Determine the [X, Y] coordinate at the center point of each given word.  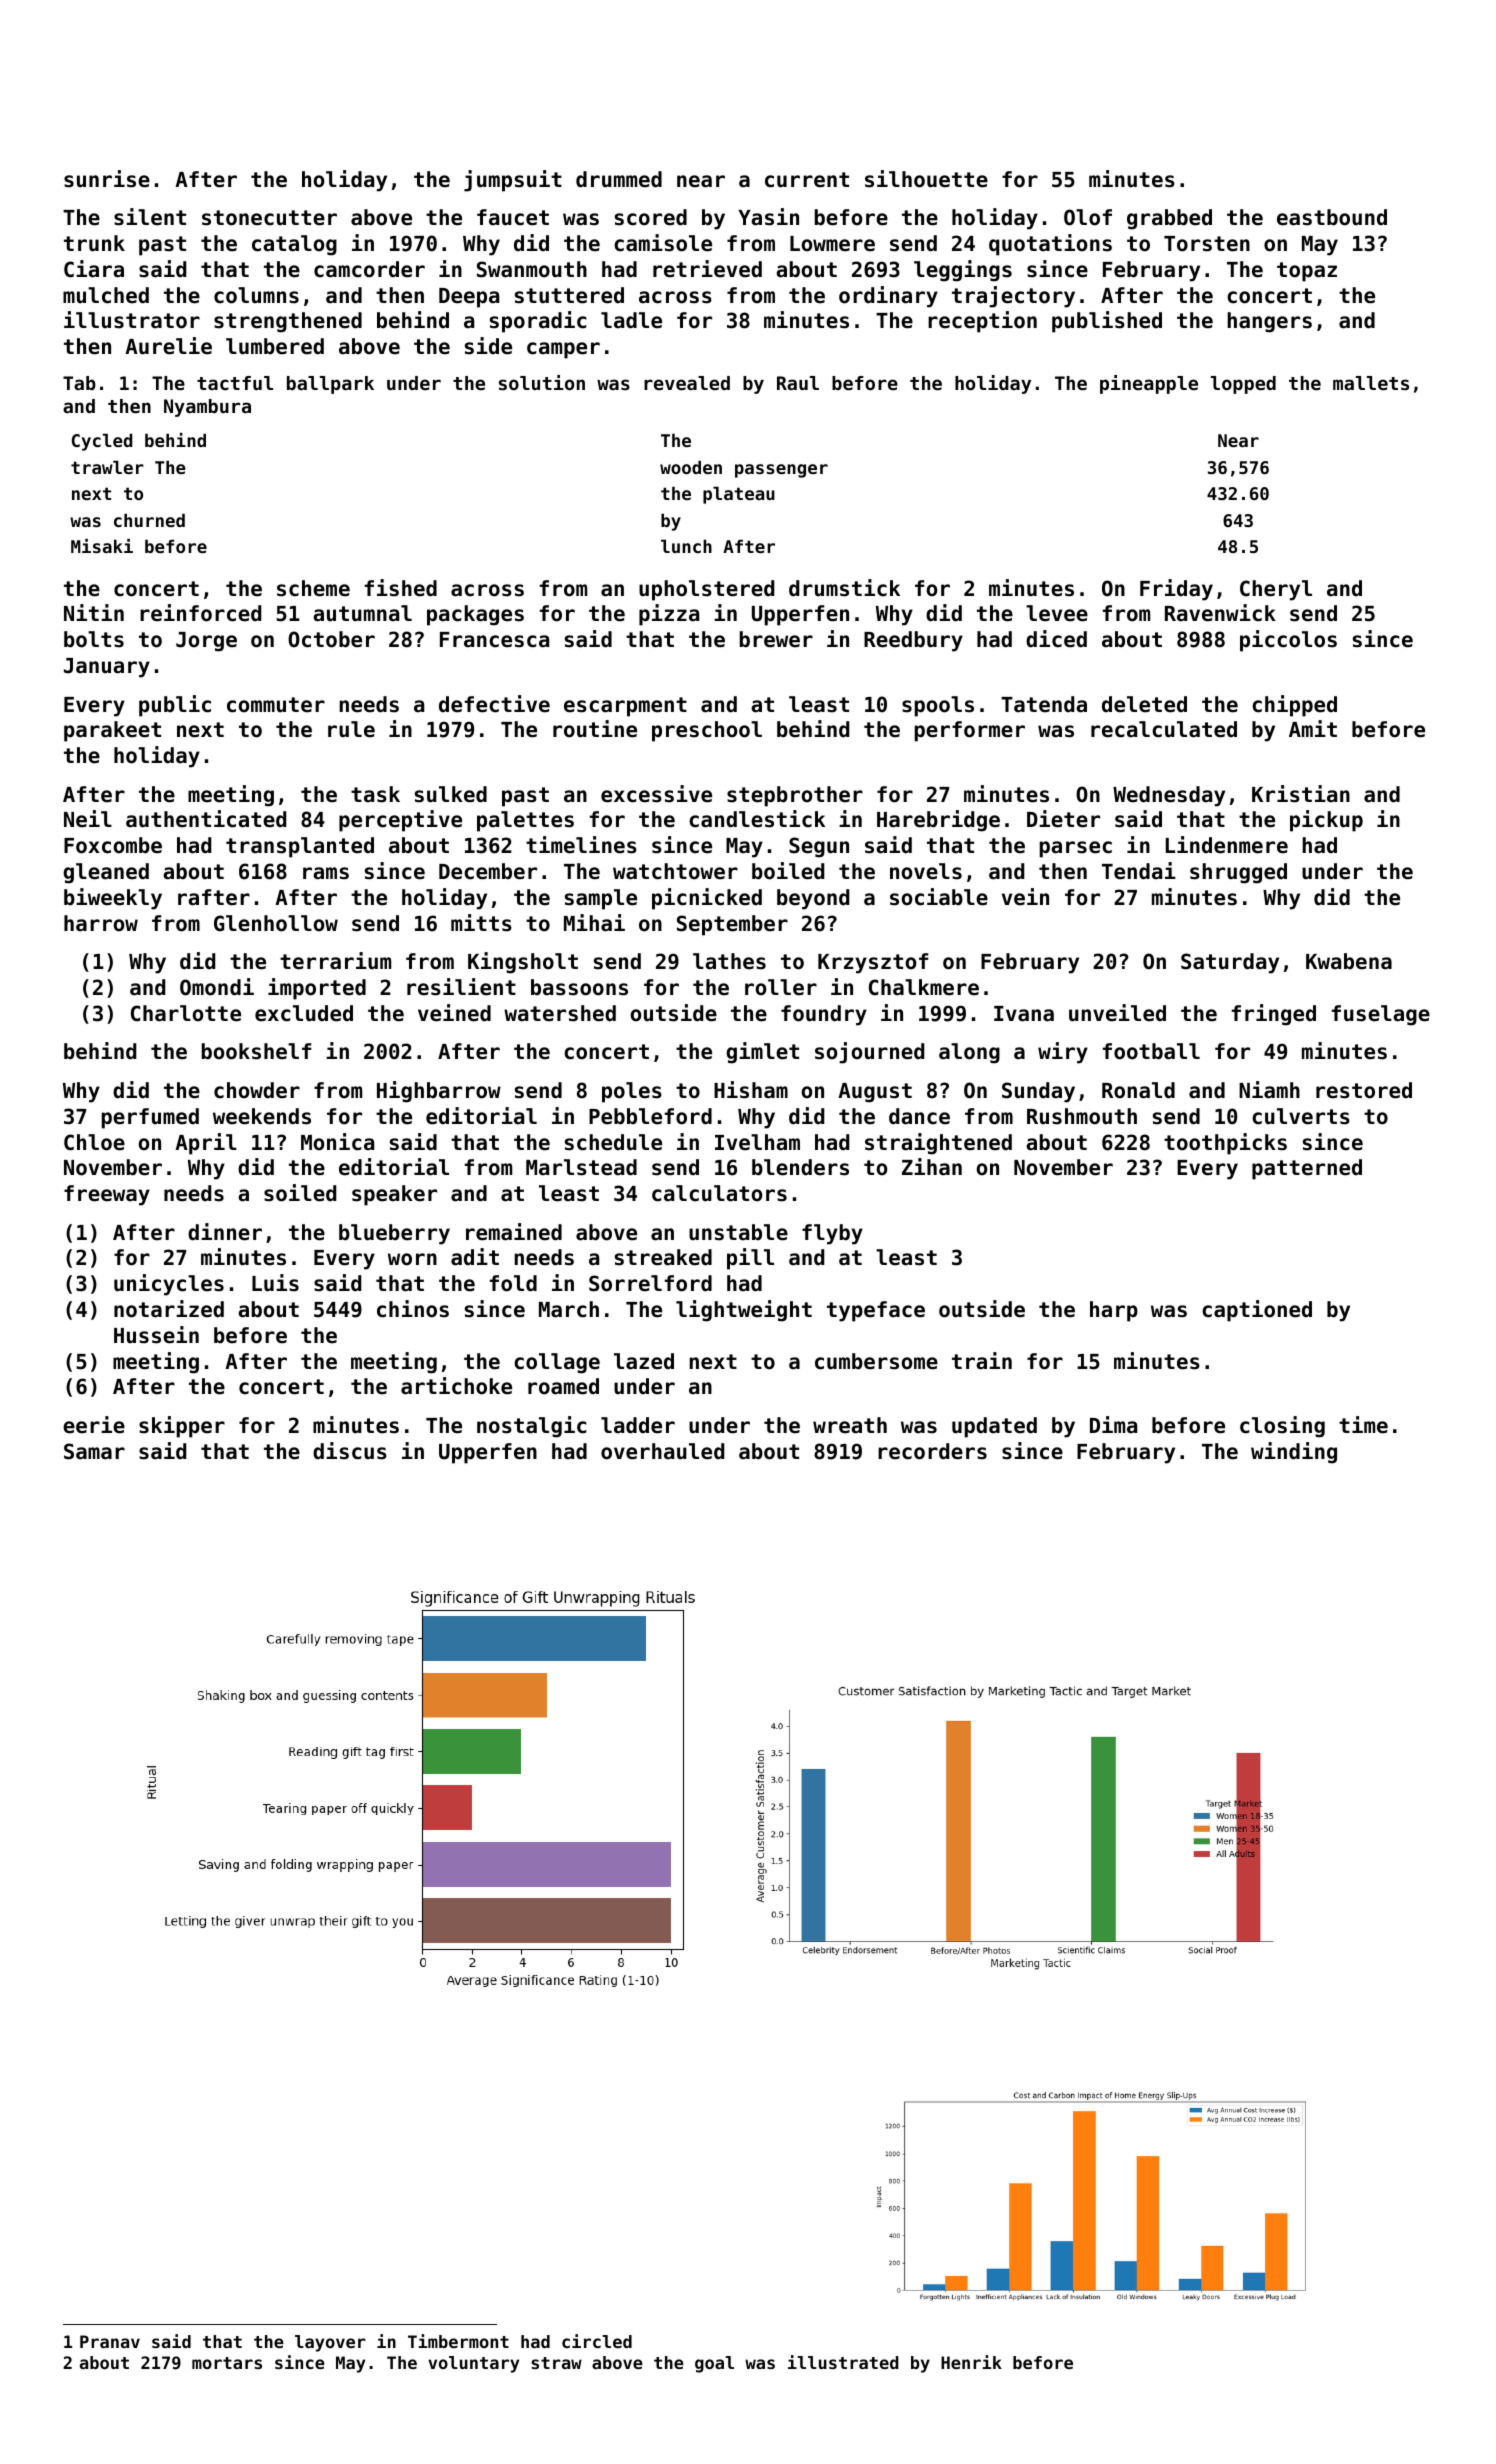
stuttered [569, 295]
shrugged [1238, 873]
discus [350, 1451]
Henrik [971, 2362]
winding [1294, 1453]
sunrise [107, 179]
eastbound [1332, 217]
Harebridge [938, 821]
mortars [227, 2363]
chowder [257, 1090]
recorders [932, 1451]
